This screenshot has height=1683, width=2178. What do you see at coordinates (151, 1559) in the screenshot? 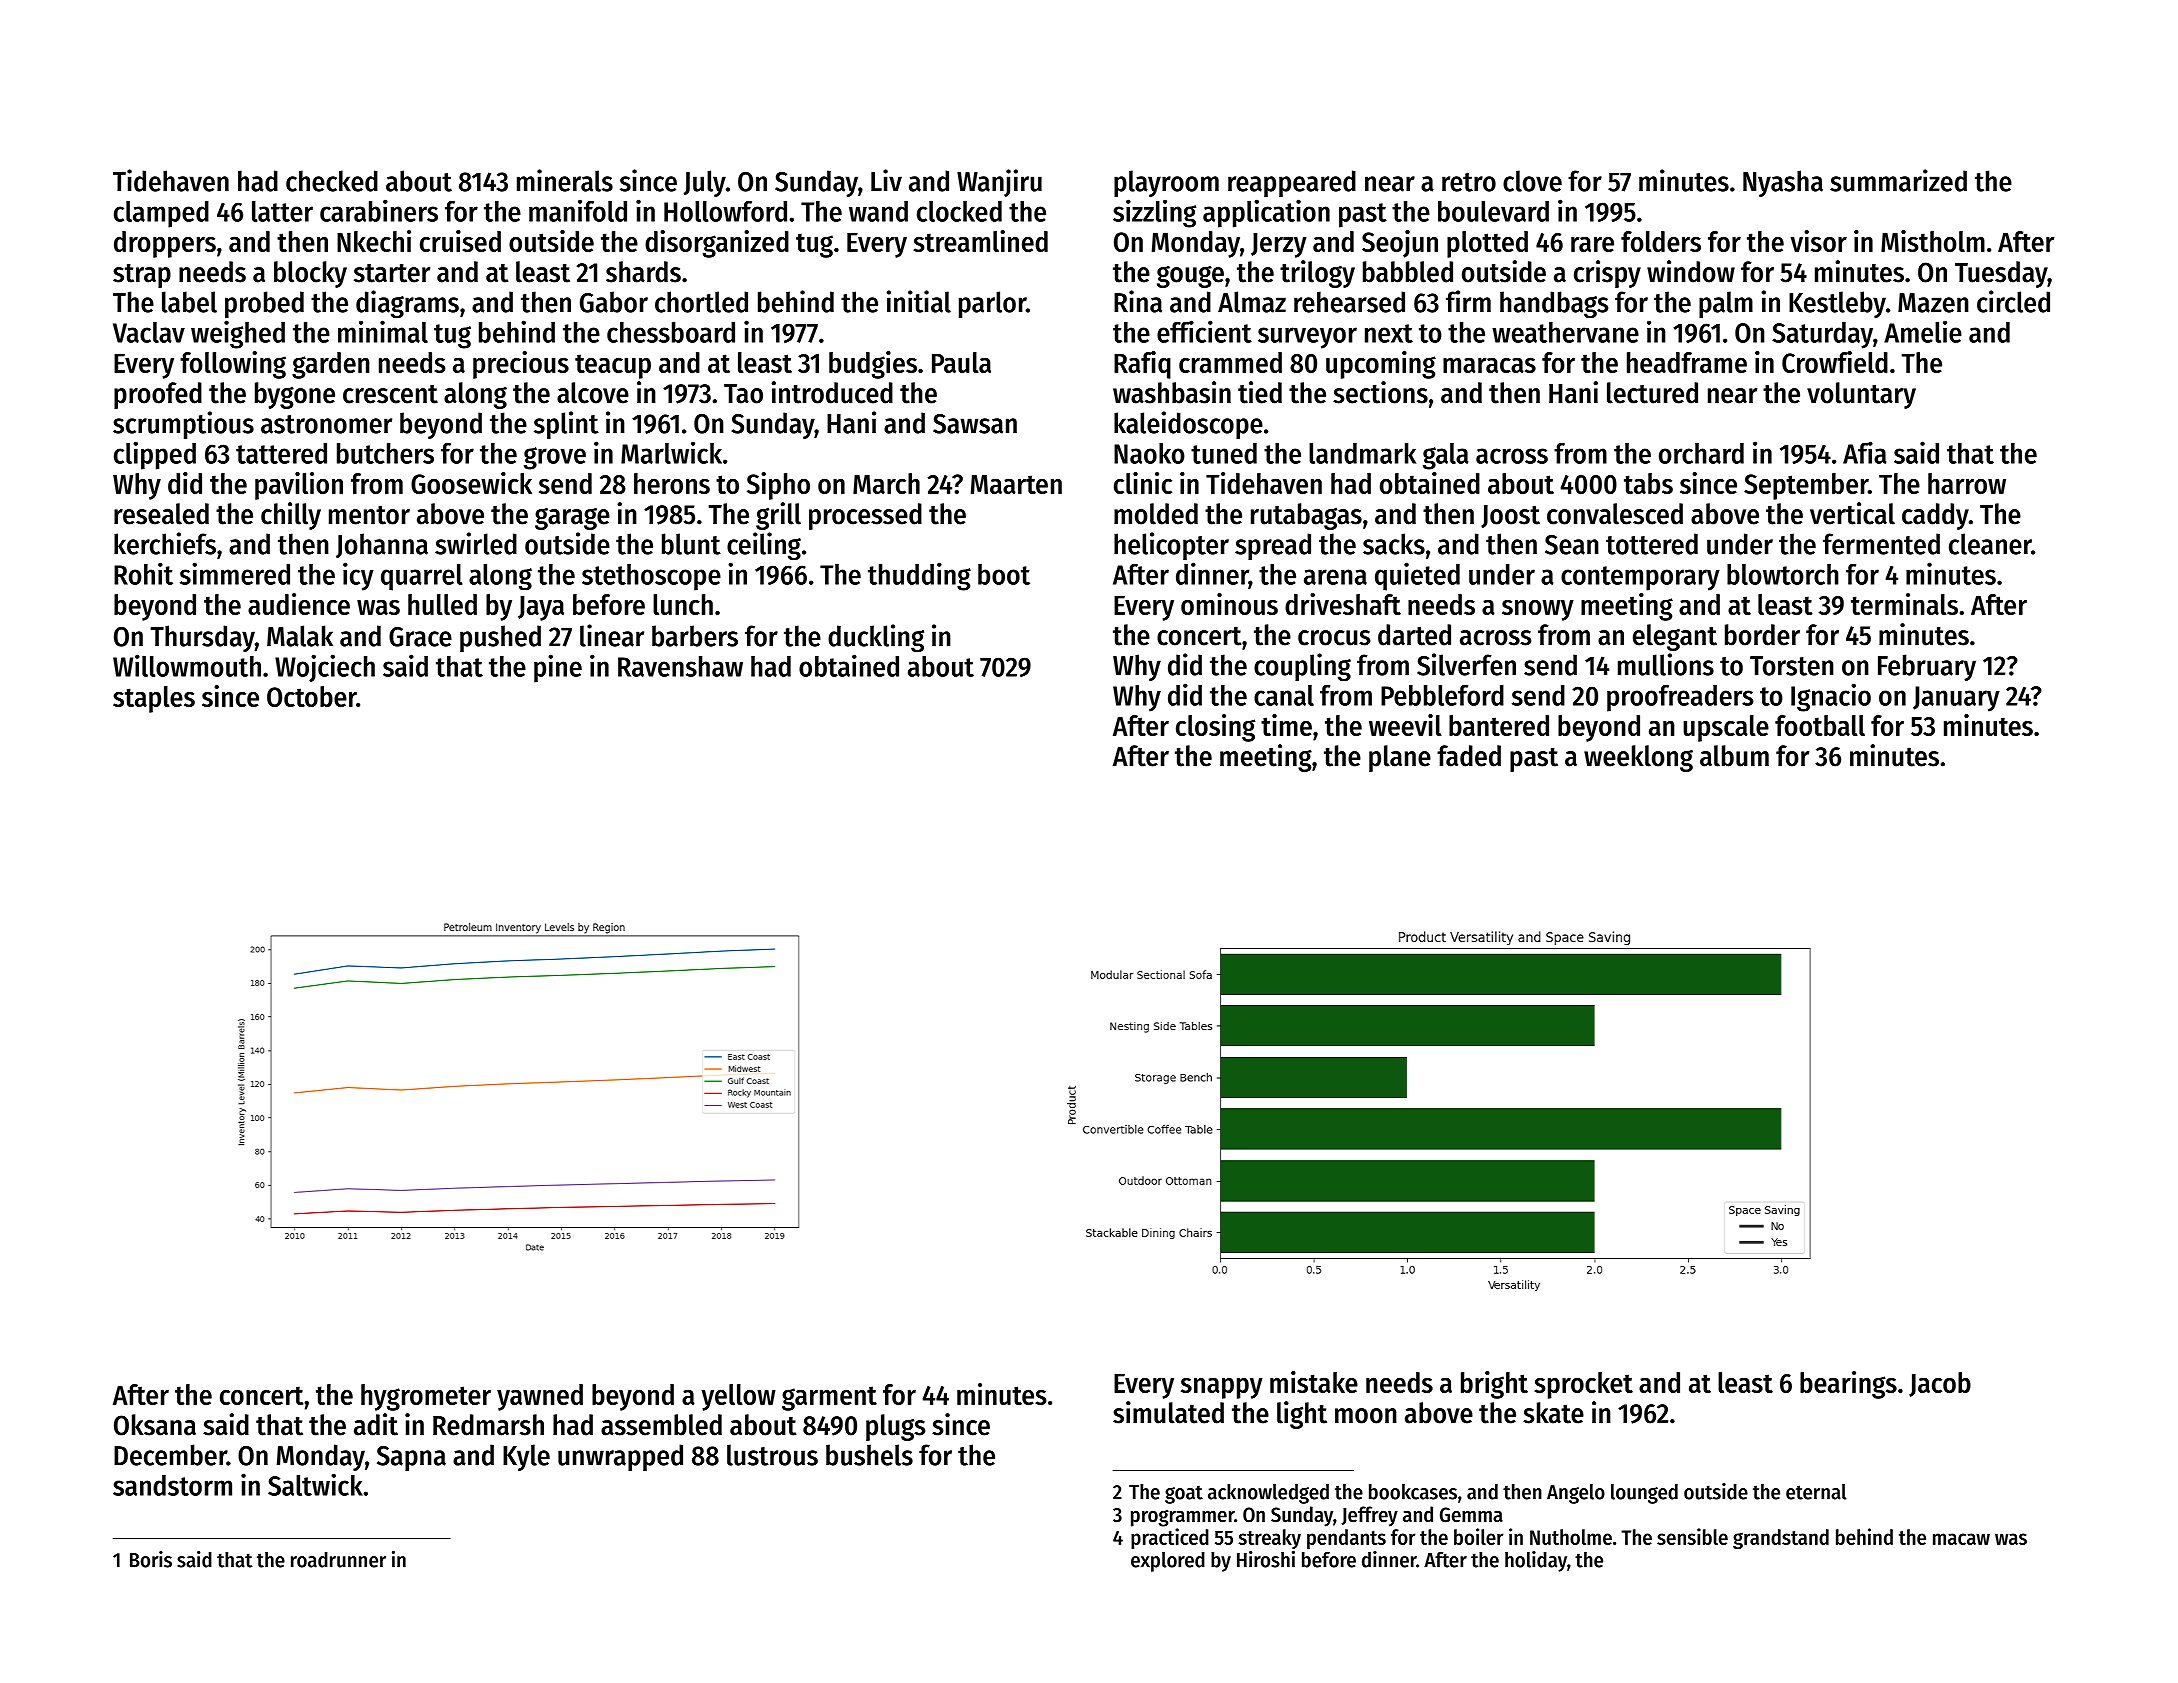
I see `Boris` at bounding box center [151, 1559].
